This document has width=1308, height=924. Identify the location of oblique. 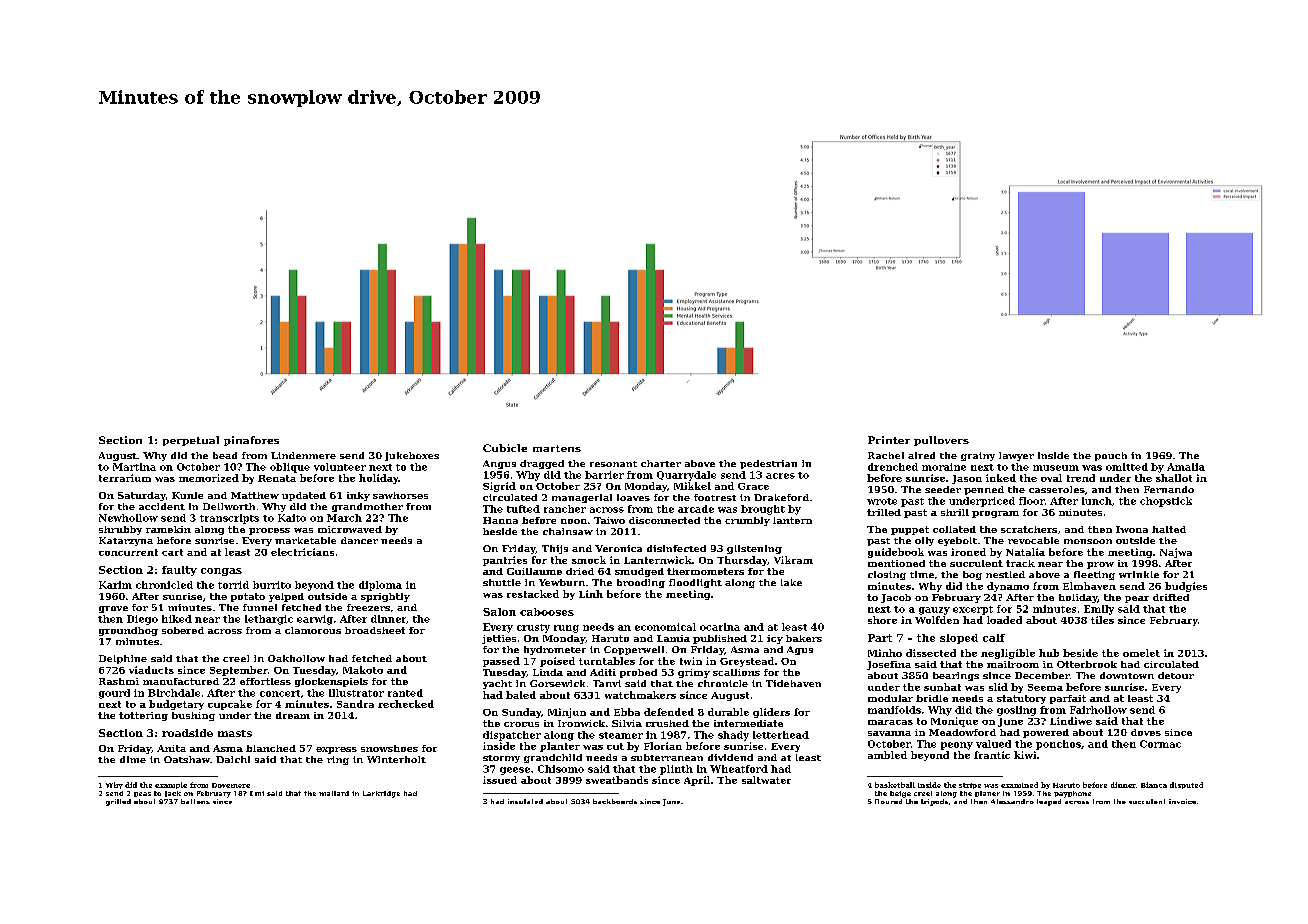
(290, 468).
